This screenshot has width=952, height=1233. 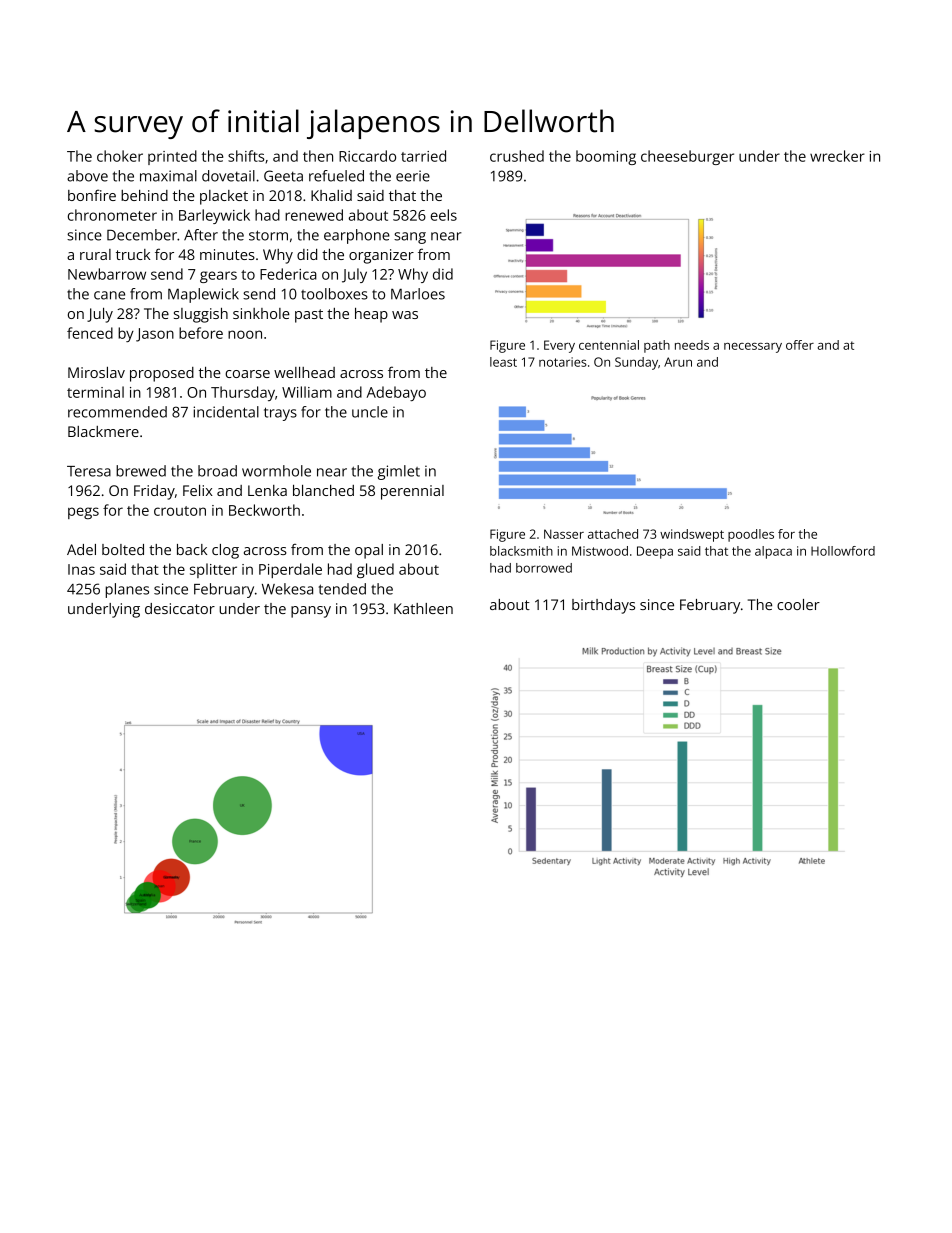 What do you see at coordinates (412, 492) in the screenshot?
I see `perennial` at bounding box center [412, 492].
